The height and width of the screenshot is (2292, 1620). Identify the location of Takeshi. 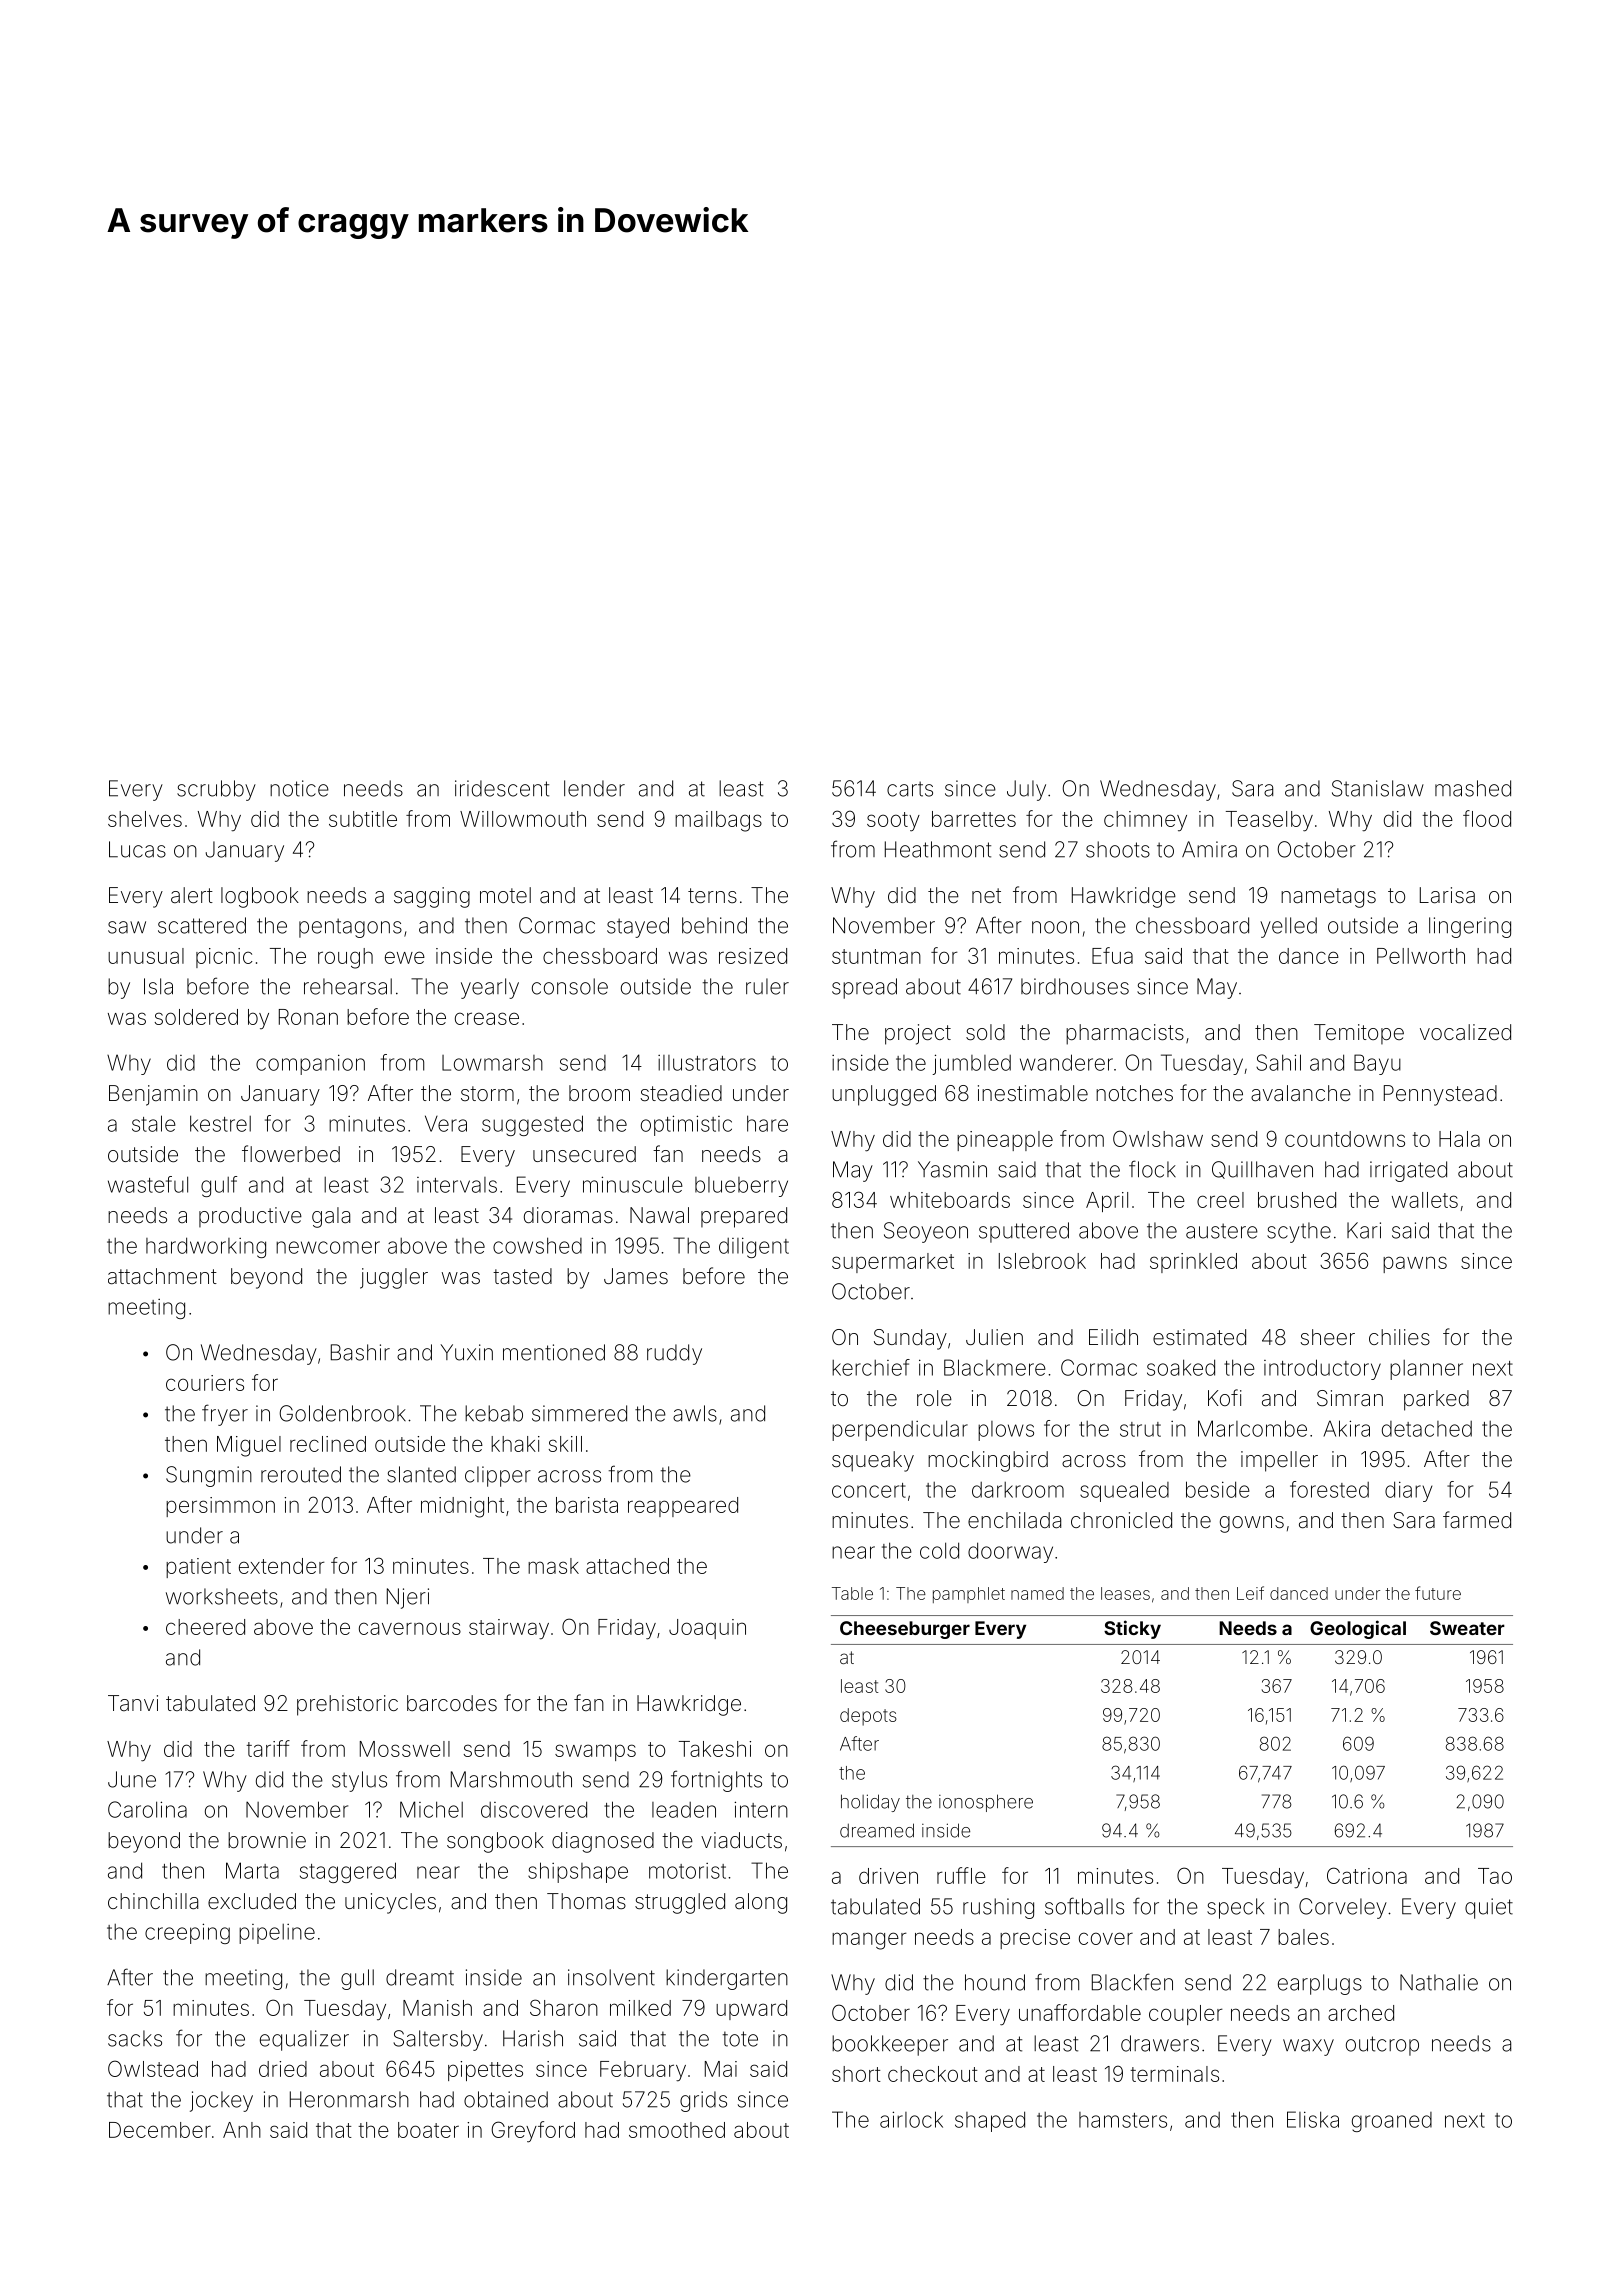
(715, 1749).
